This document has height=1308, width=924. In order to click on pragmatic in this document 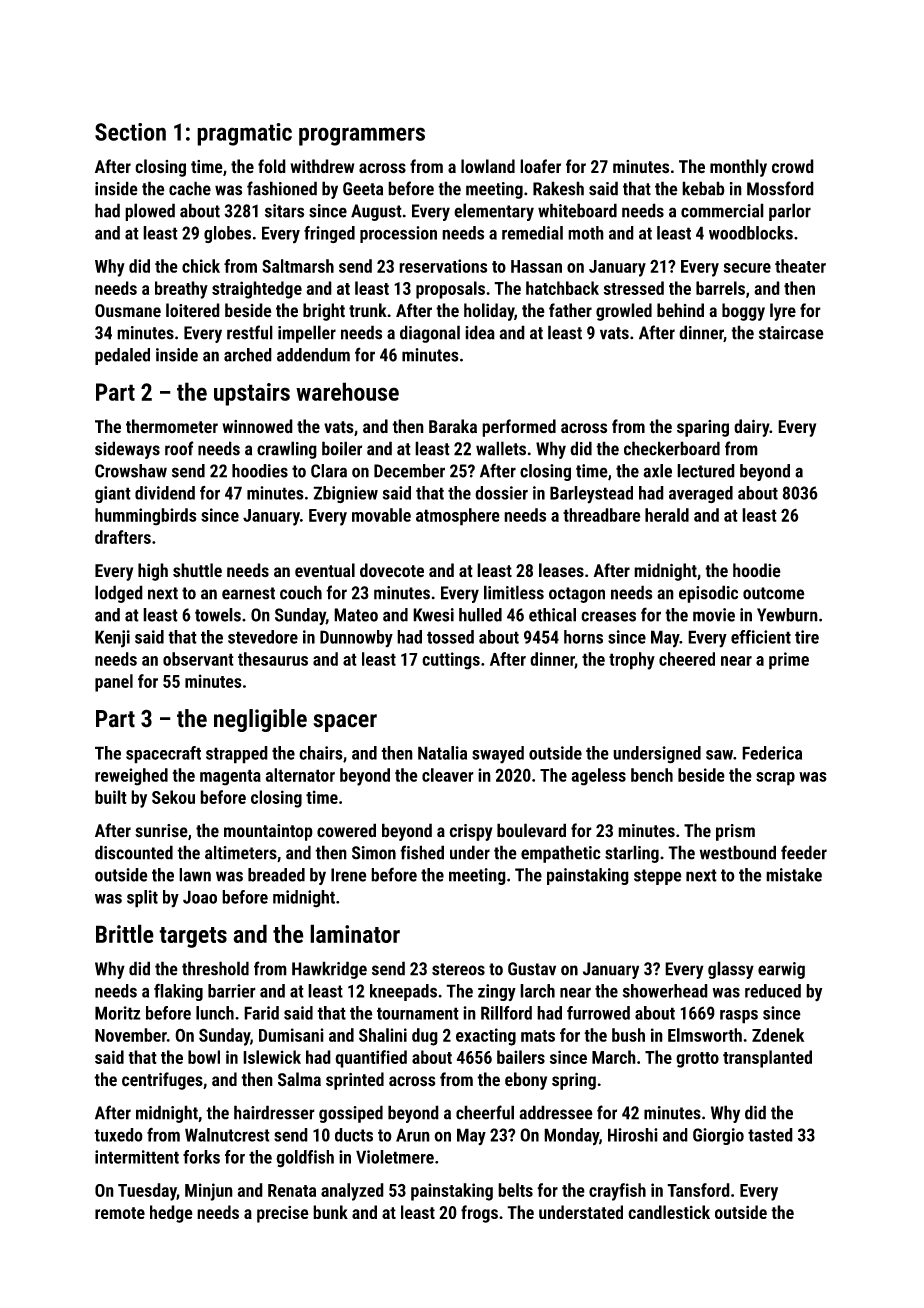, I will do `click(244, 134)`.
